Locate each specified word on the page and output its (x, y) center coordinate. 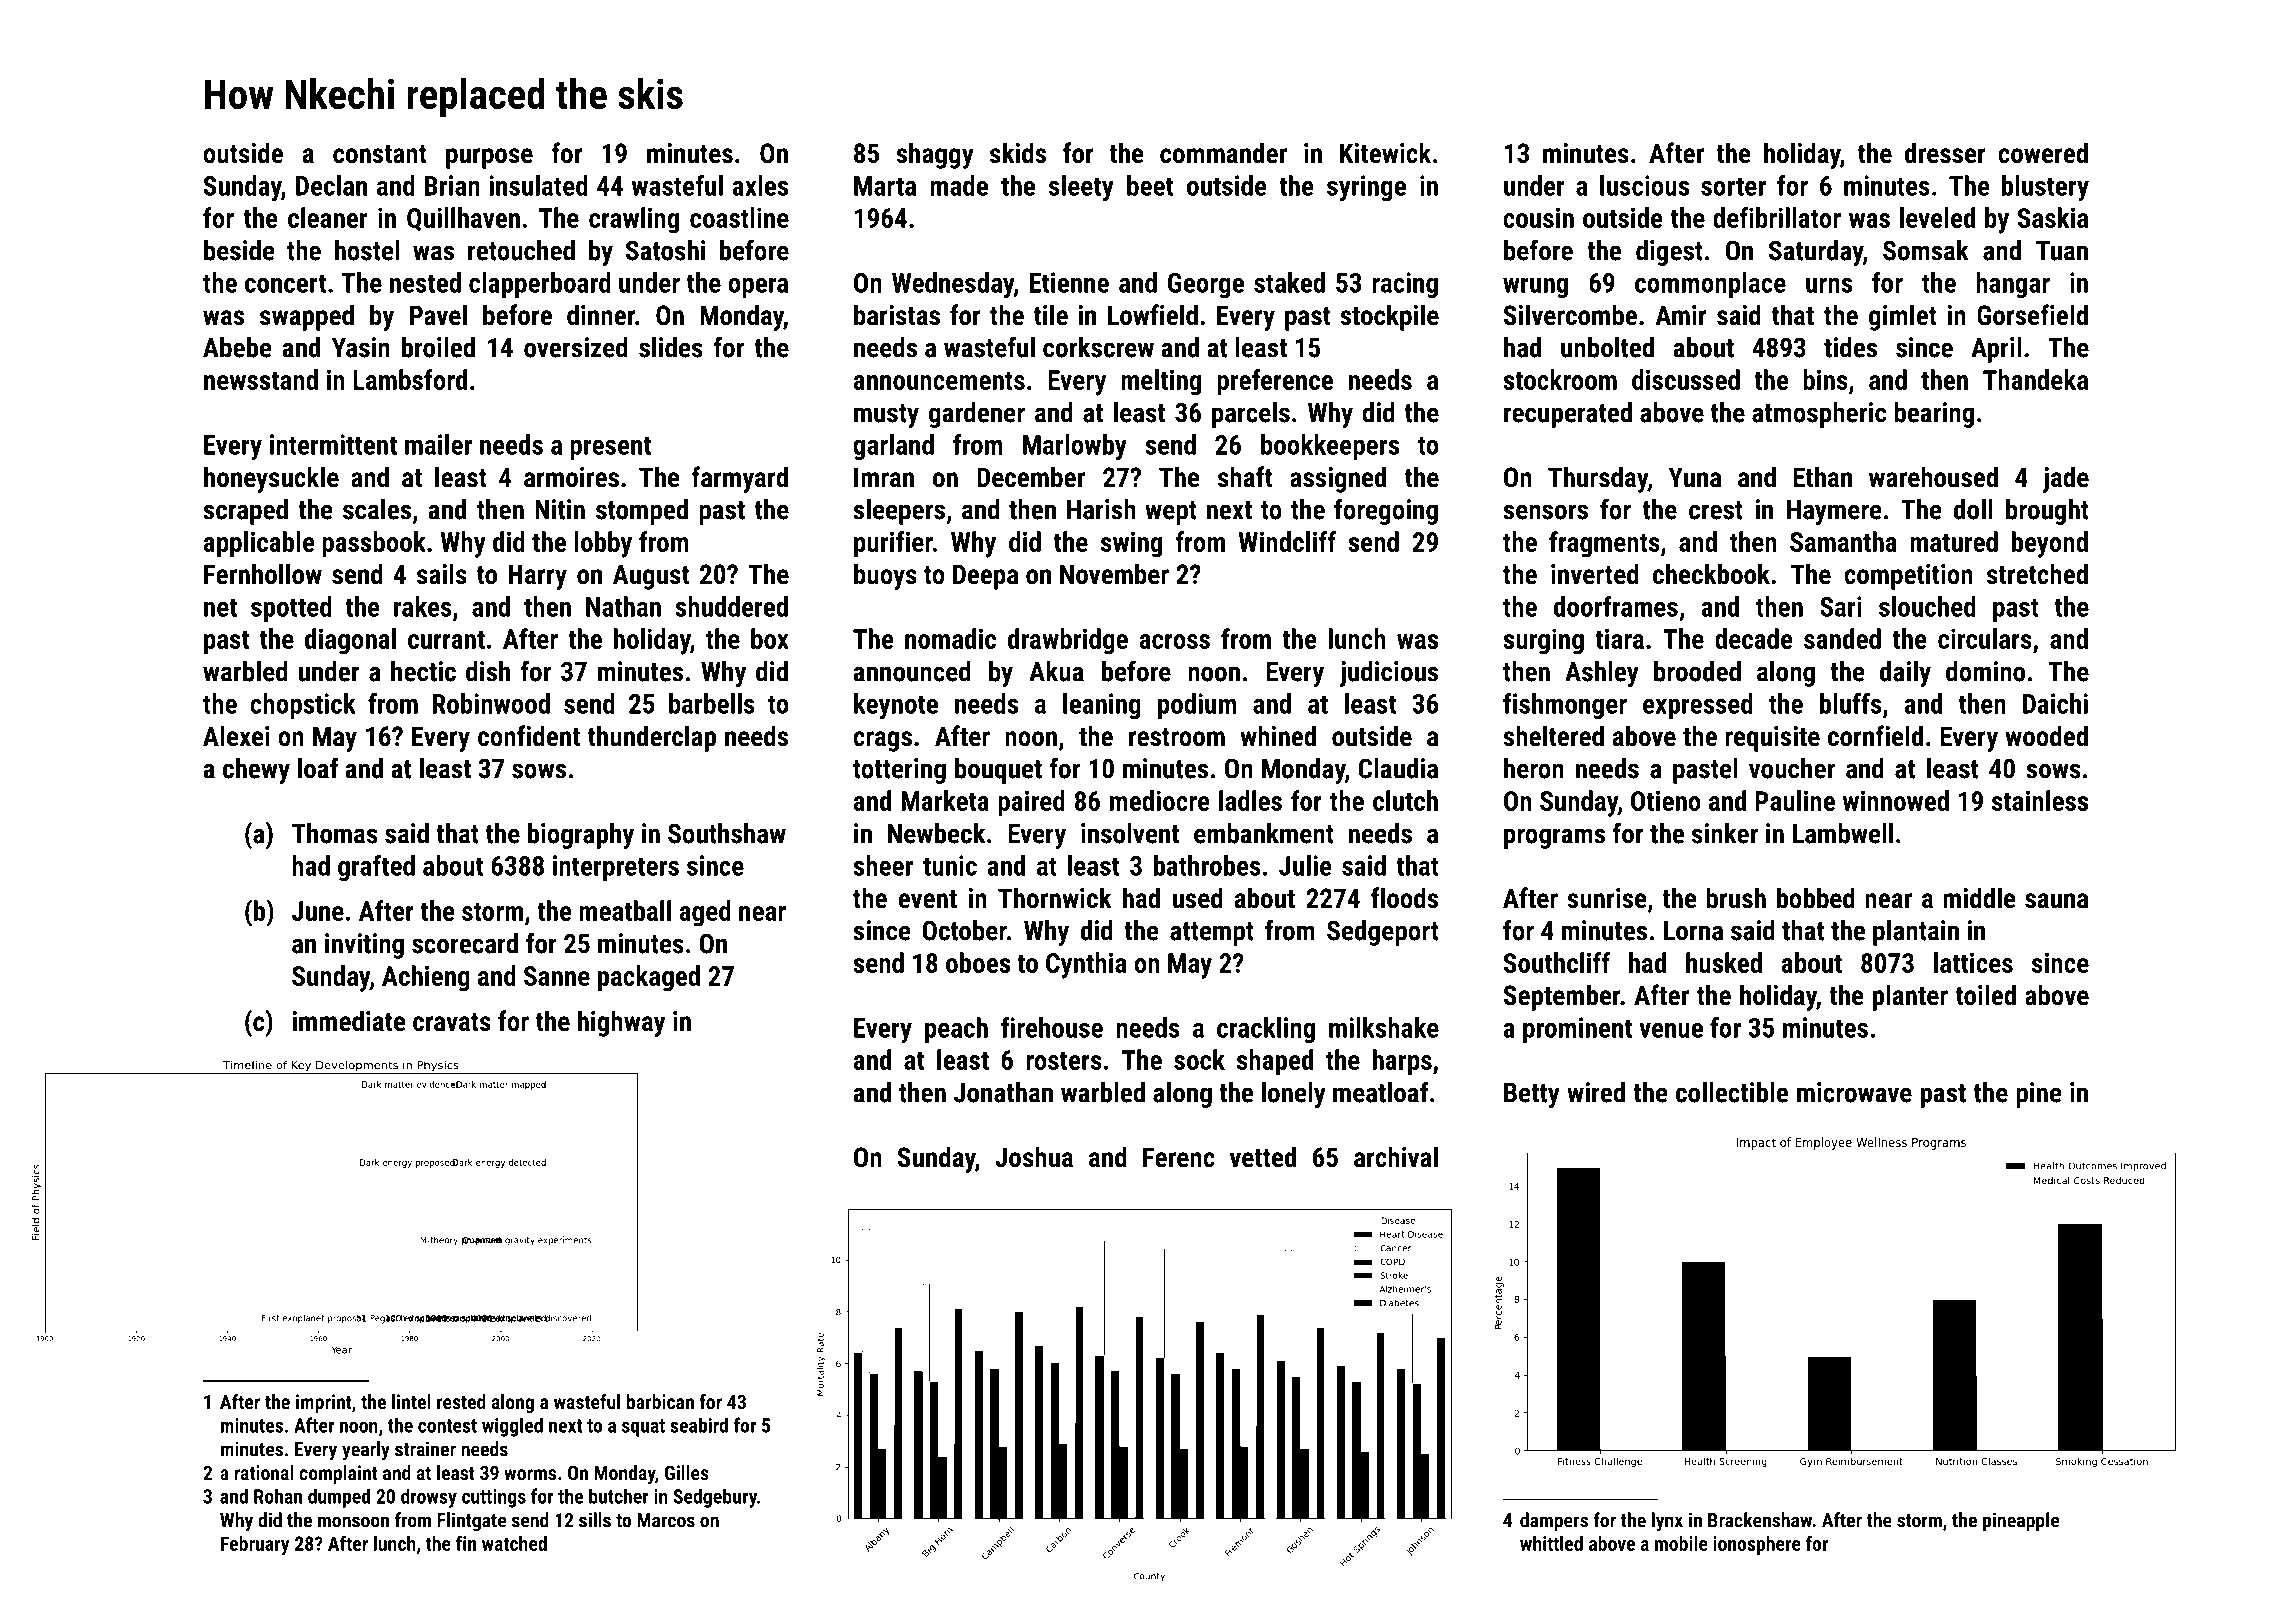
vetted (1263, 1157)
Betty (1532, 1095)
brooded (1697, 671)
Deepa (985, 577)
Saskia (2053, 217)
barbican (660, 1401)
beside (239, 250)
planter (1910, 997)
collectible (1732, 1092)
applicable (259, 544)
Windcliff (1287, 541)
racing (1405, 285)
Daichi (2055, 703)
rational (264, 1472)
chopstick (303, 706)
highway (621, 1023)
